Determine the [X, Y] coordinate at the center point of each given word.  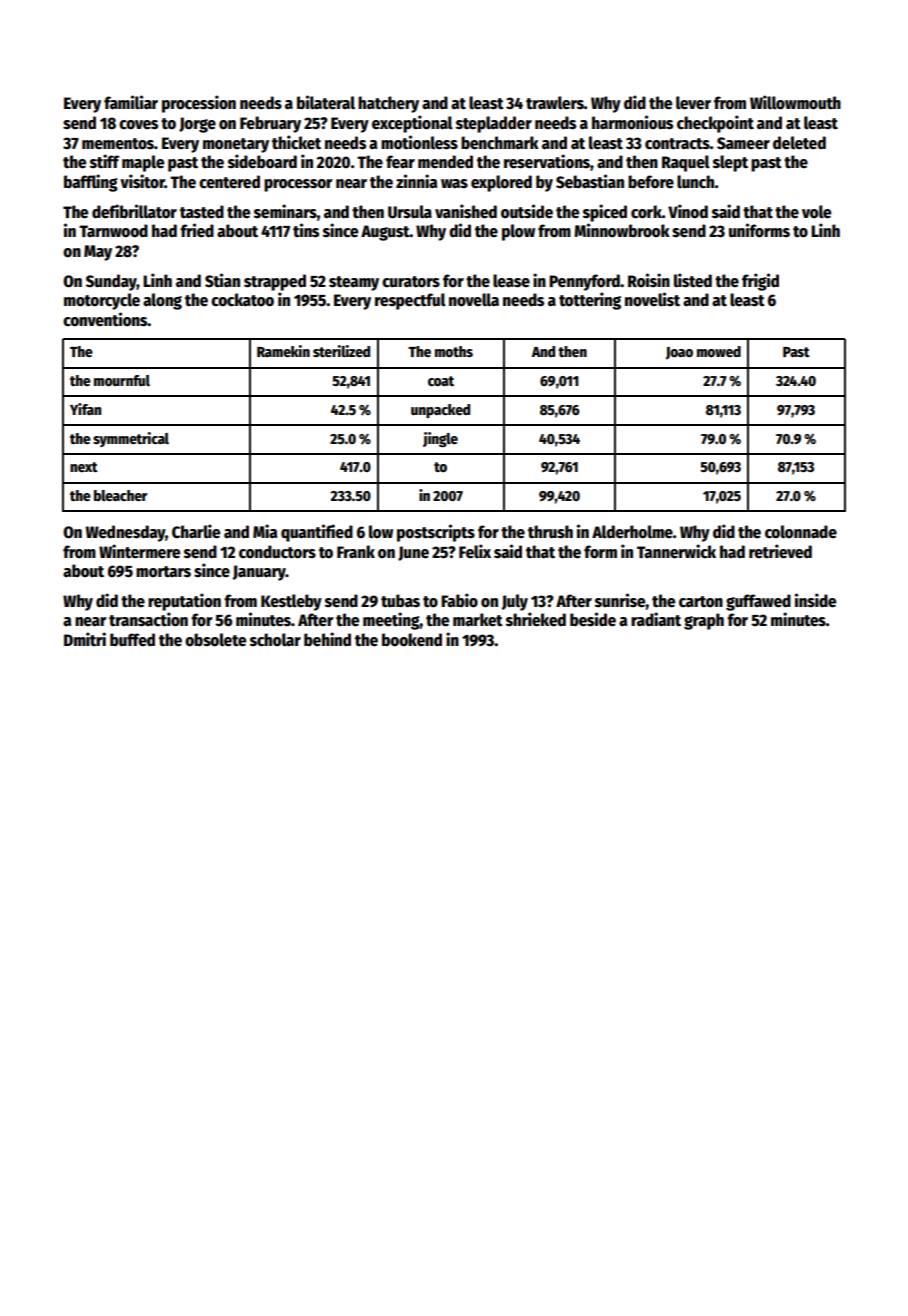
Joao [679, 353]
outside [527, 211]
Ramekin [283, 351]
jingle [440, 439]
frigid [760, 282]
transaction [148, 619]
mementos [118, 144]
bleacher [120, 495]
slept [730, 163]
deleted [799, 143]
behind [327, 639]
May [98, 253]
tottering [590, 301]
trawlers [555, 103]
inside [815, 600]
